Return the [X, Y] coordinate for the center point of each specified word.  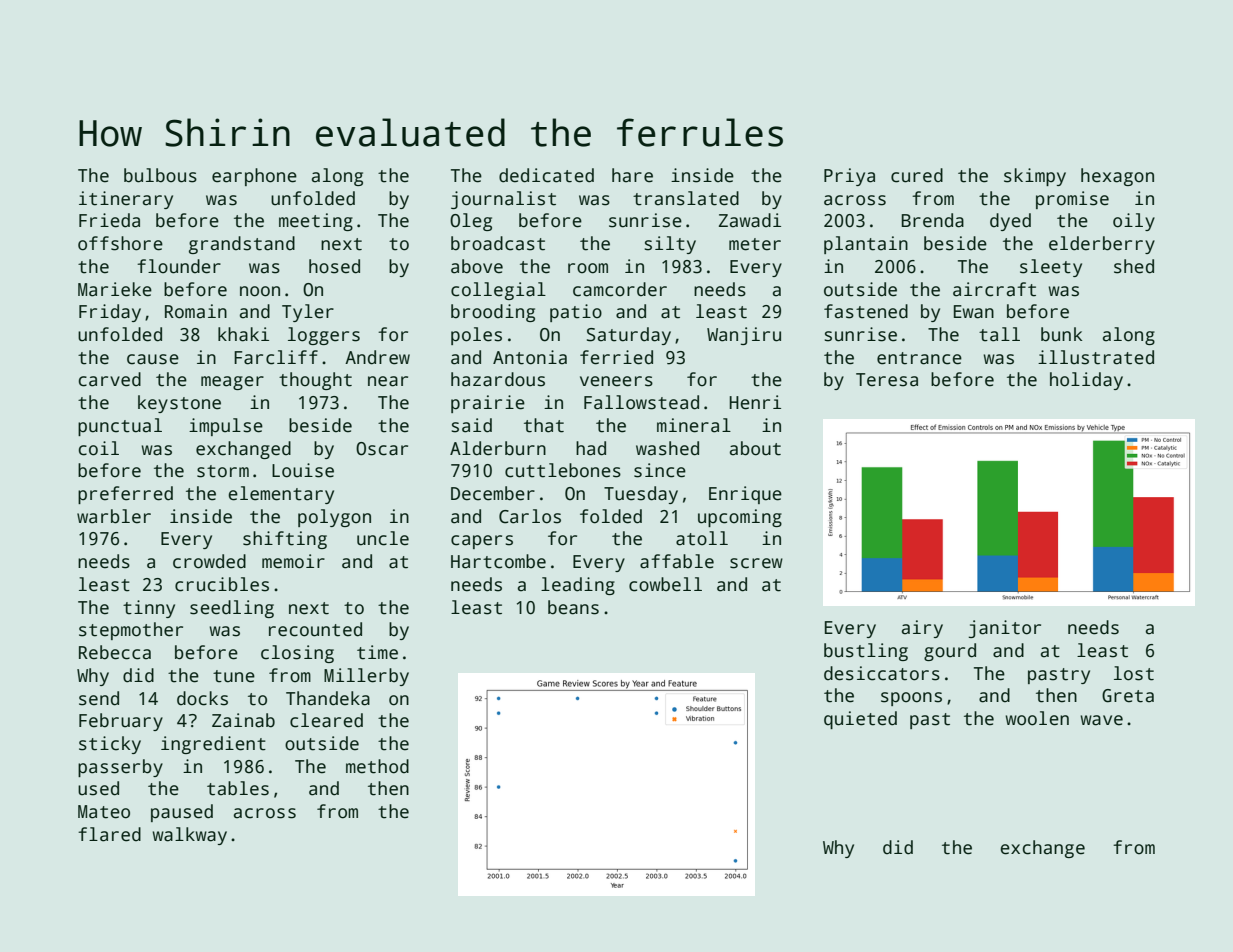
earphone [254, 177]
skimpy [1035, 177]
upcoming [740, 518]
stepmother [131, 631]
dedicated [546, 175]
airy [922, 629]
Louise [303, 470]
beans [573, 607]
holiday [1086, 381]
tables [238, 788]
